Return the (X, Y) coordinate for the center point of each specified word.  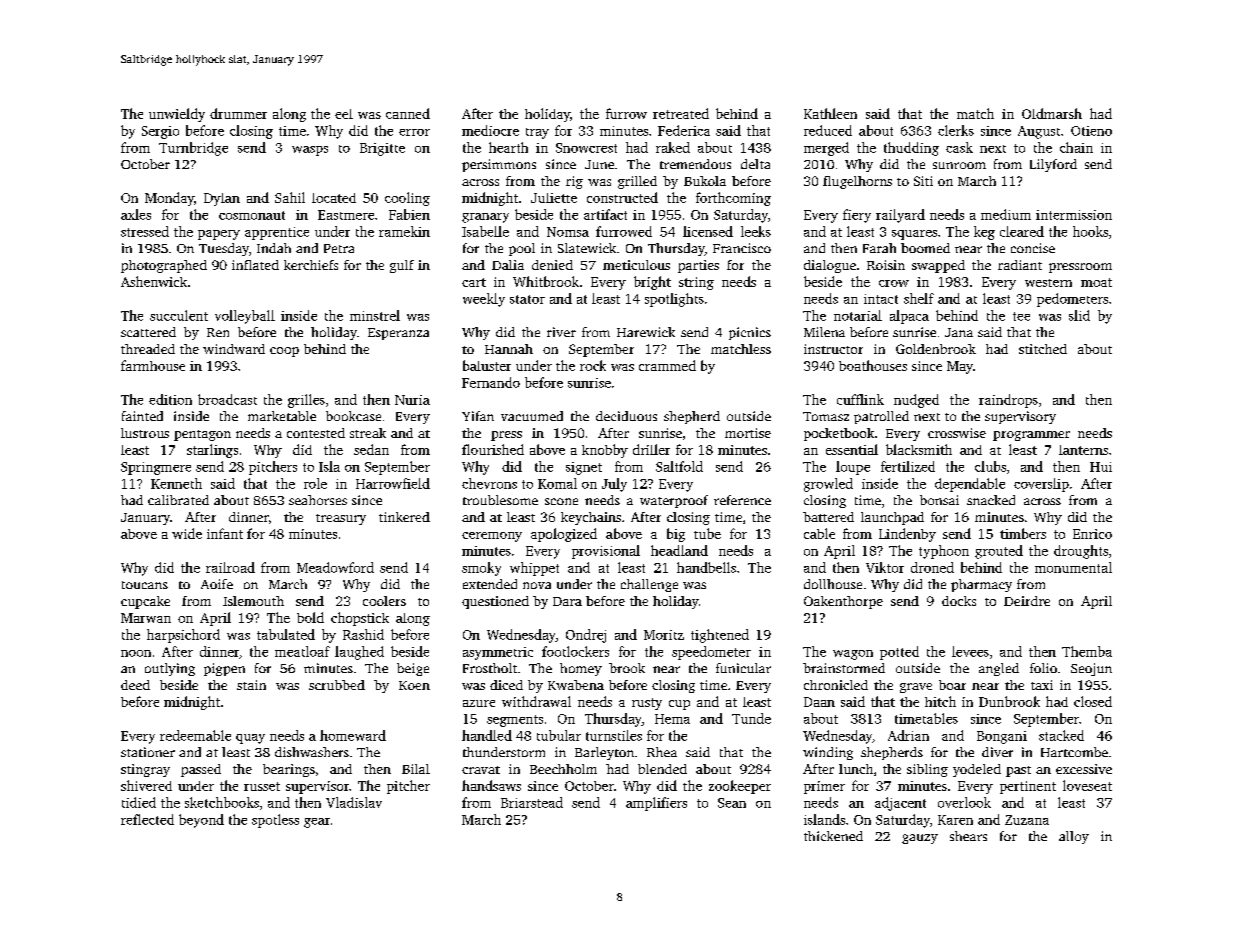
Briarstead (532, 802)
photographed (164, 266)
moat (1096, 282)
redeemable (195, 735)
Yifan (478, 416)
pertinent (1028, 787)
